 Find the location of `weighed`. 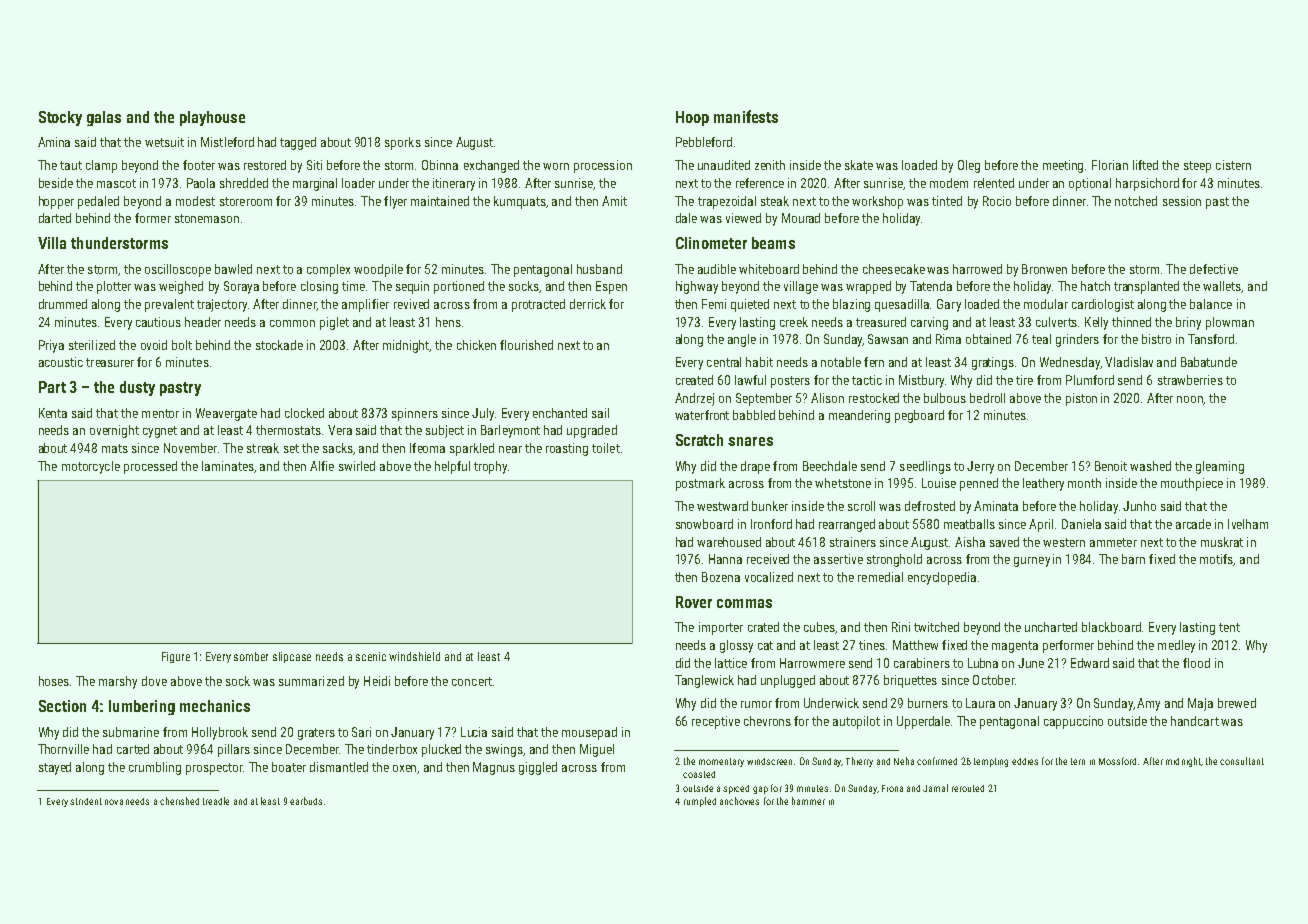

weighed is located at coordinates (181, 287).
